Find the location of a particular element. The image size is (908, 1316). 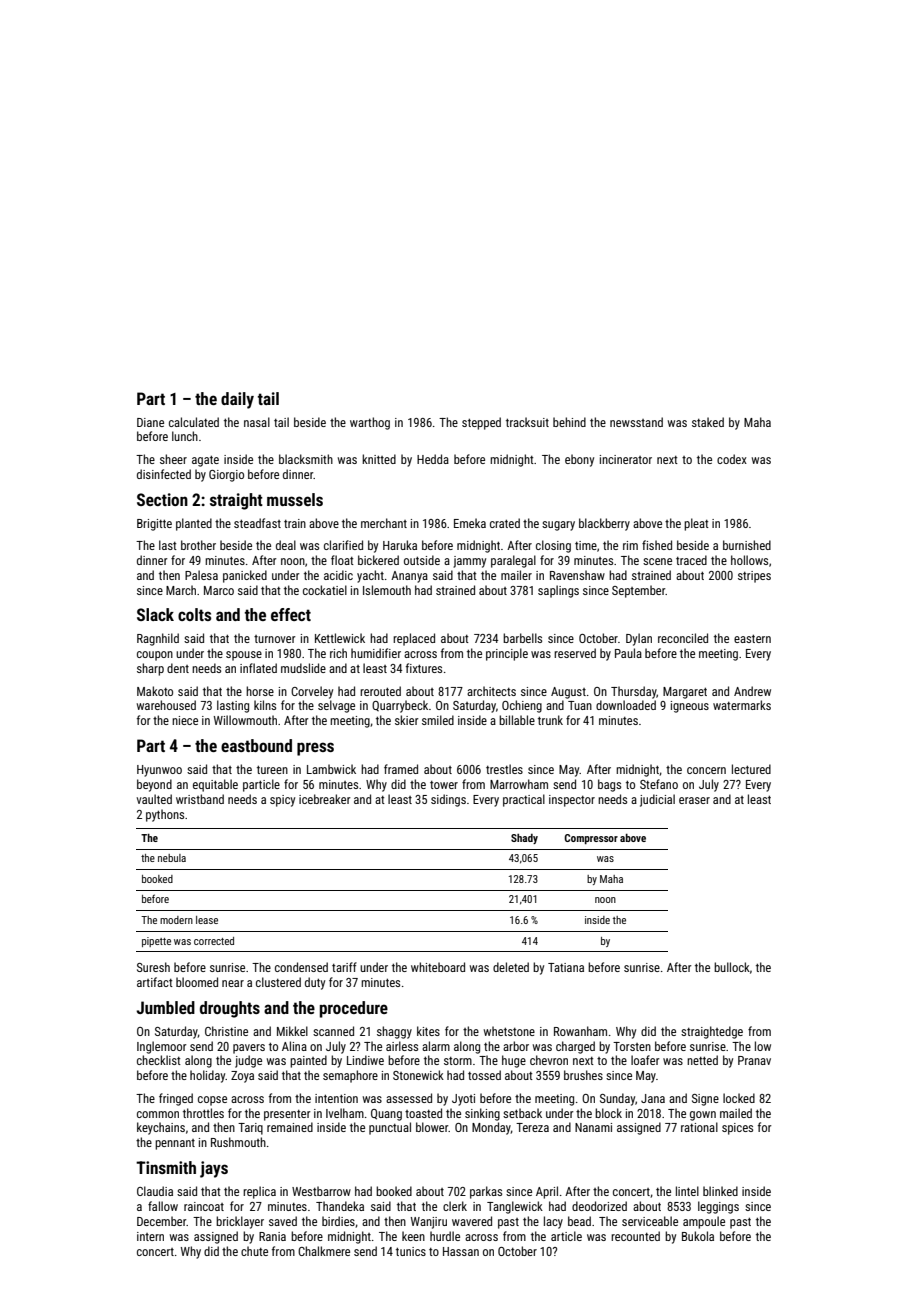

tunics is located at coordinates (411, 1251).
